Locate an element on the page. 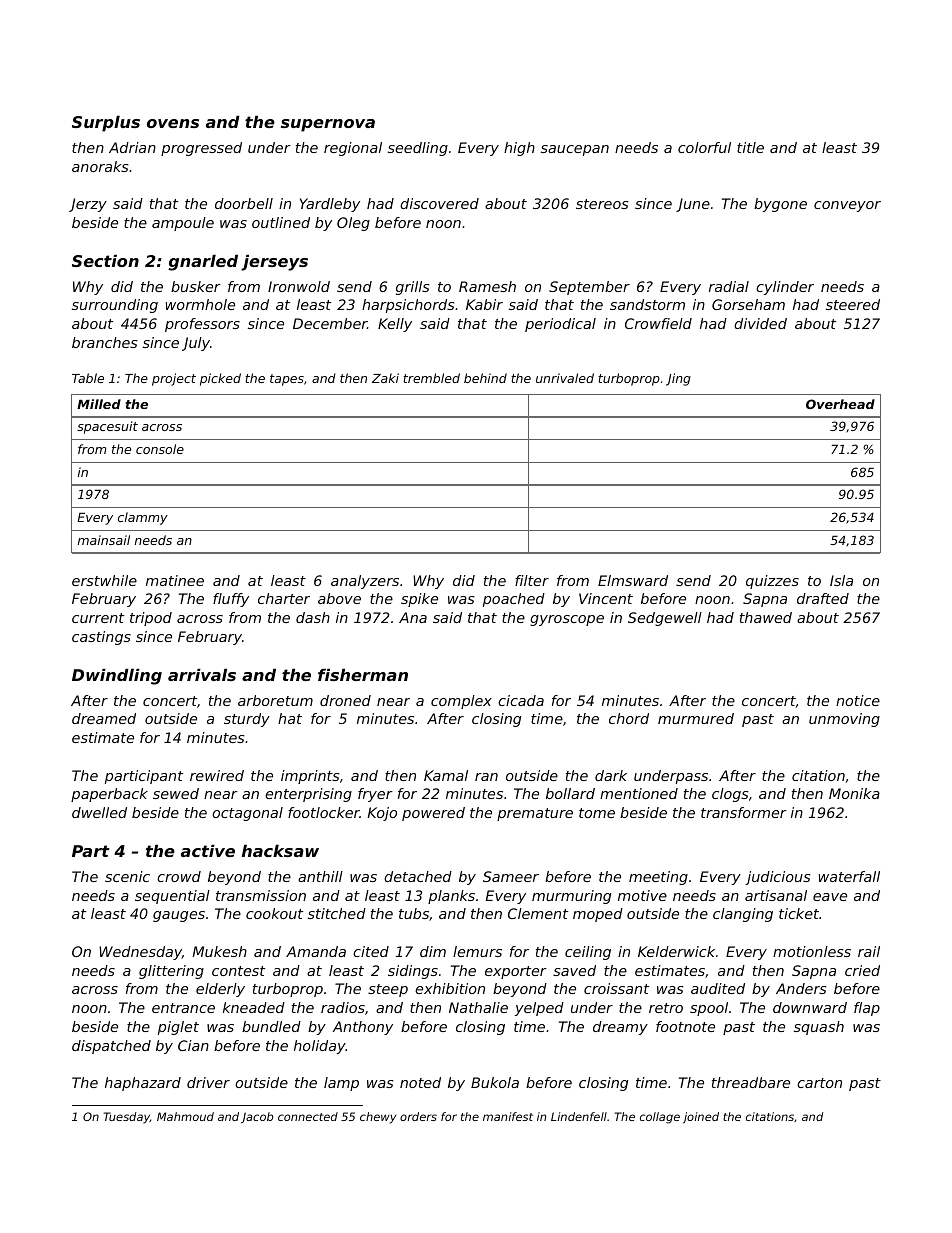  Jacob is located at coordinates (257, 1118).
